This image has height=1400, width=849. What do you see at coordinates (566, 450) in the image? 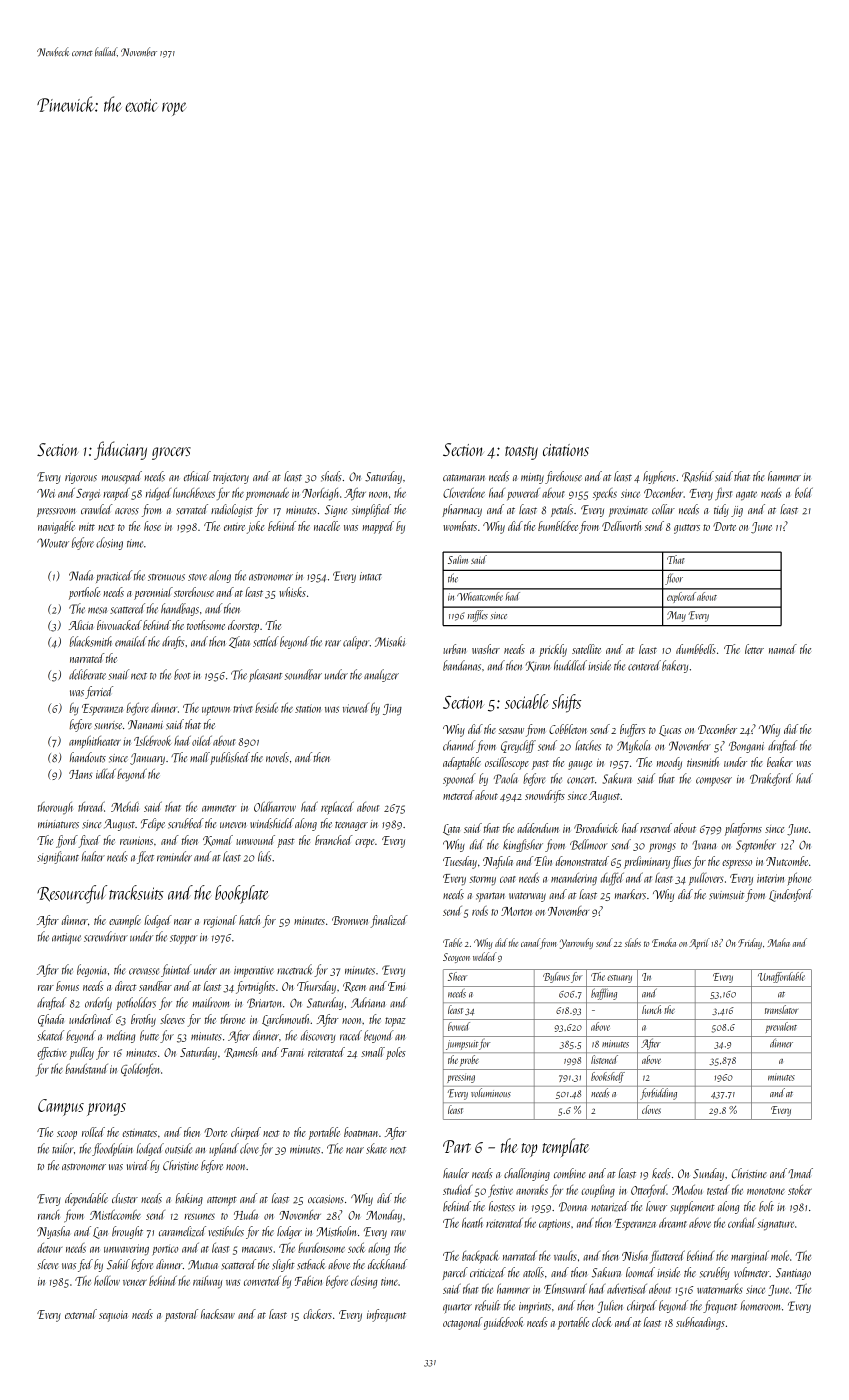
I see `citations` at bounding box center [566, 450].
